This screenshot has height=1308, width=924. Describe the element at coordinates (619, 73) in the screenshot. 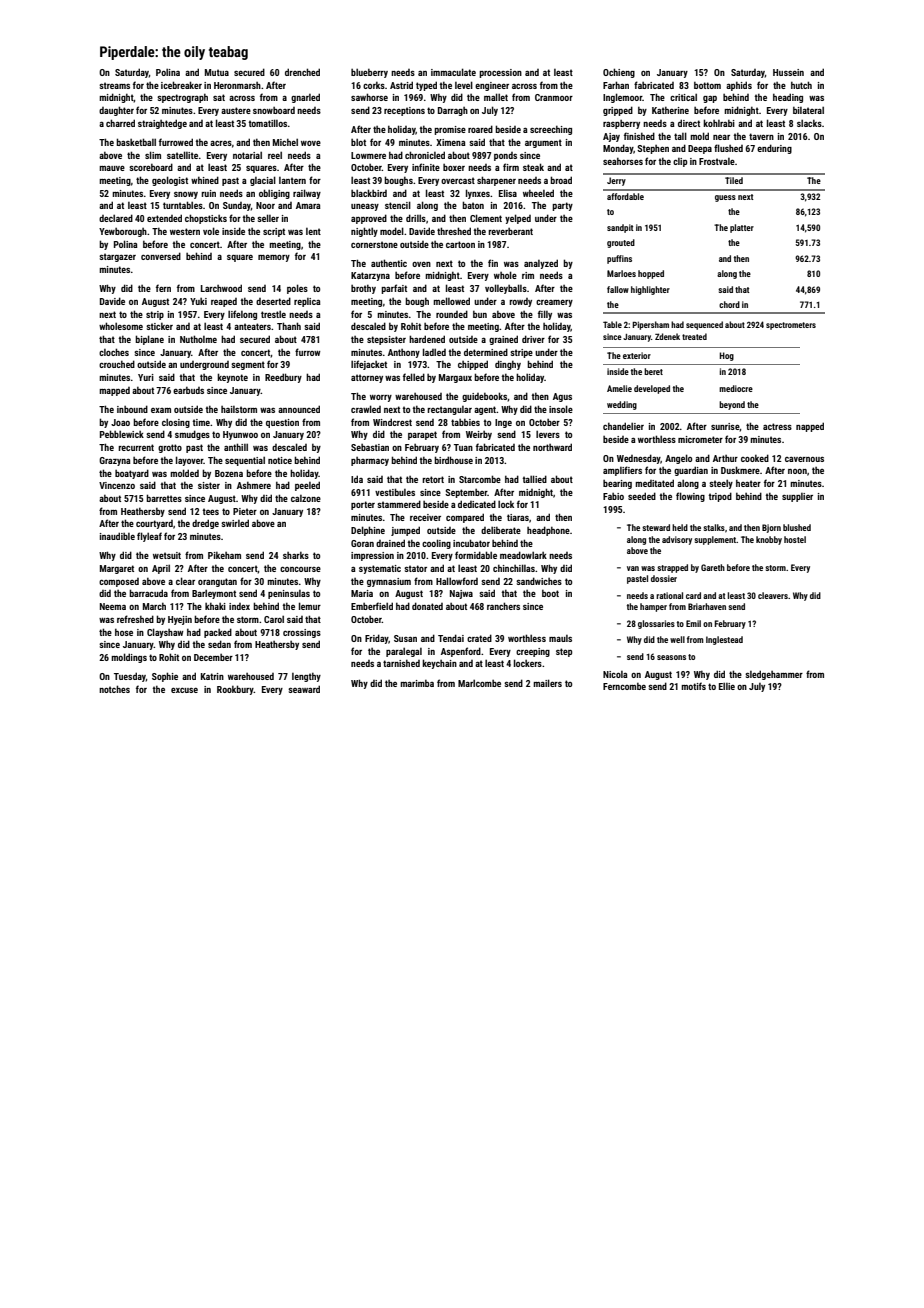

I see `Ochieng` at that location.
